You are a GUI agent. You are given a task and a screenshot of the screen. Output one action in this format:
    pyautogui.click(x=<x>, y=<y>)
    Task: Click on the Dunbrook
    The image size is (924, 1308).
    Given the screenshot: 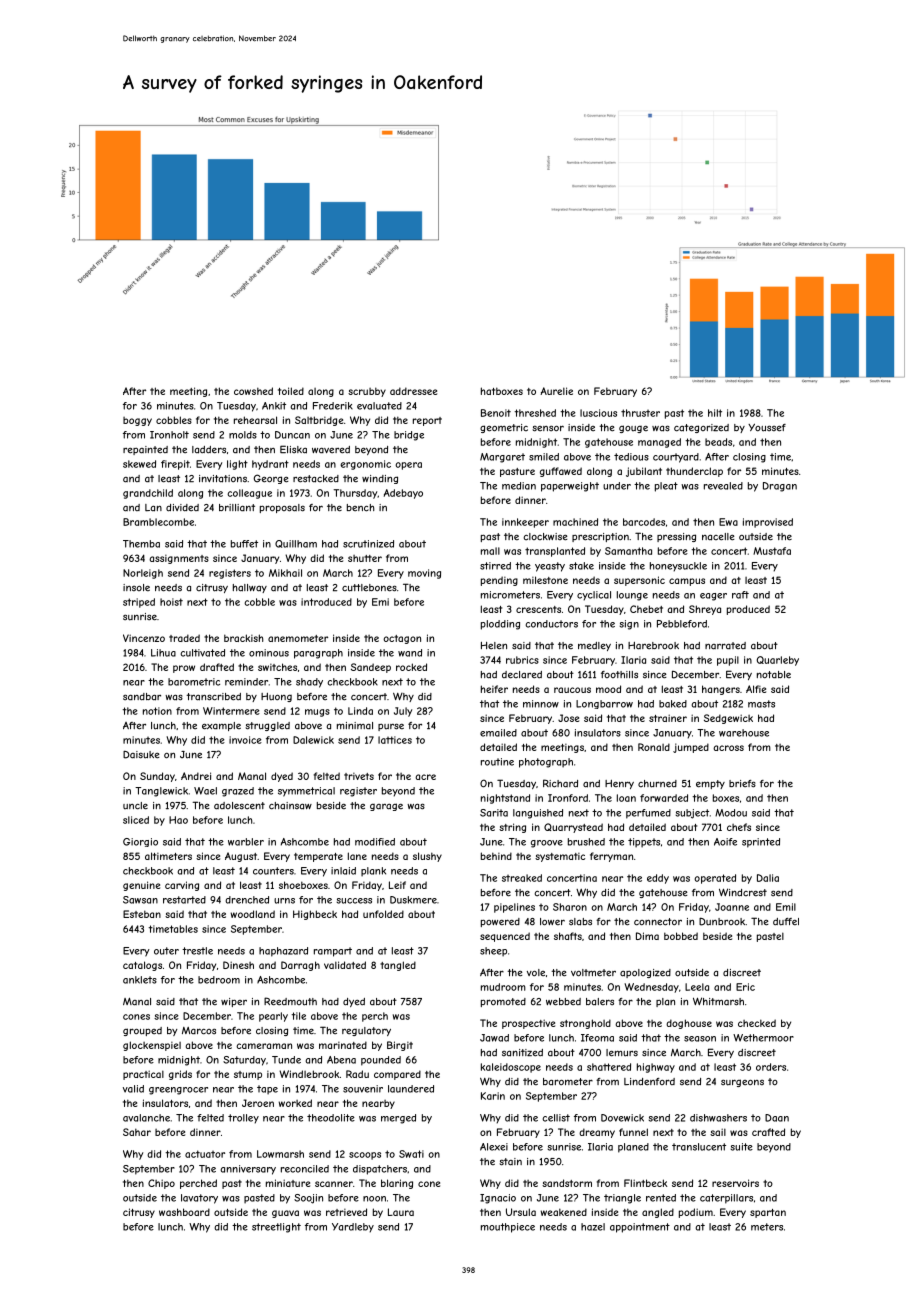 What is the action you would take?
    pyautogui.click(x=722, y=921)
